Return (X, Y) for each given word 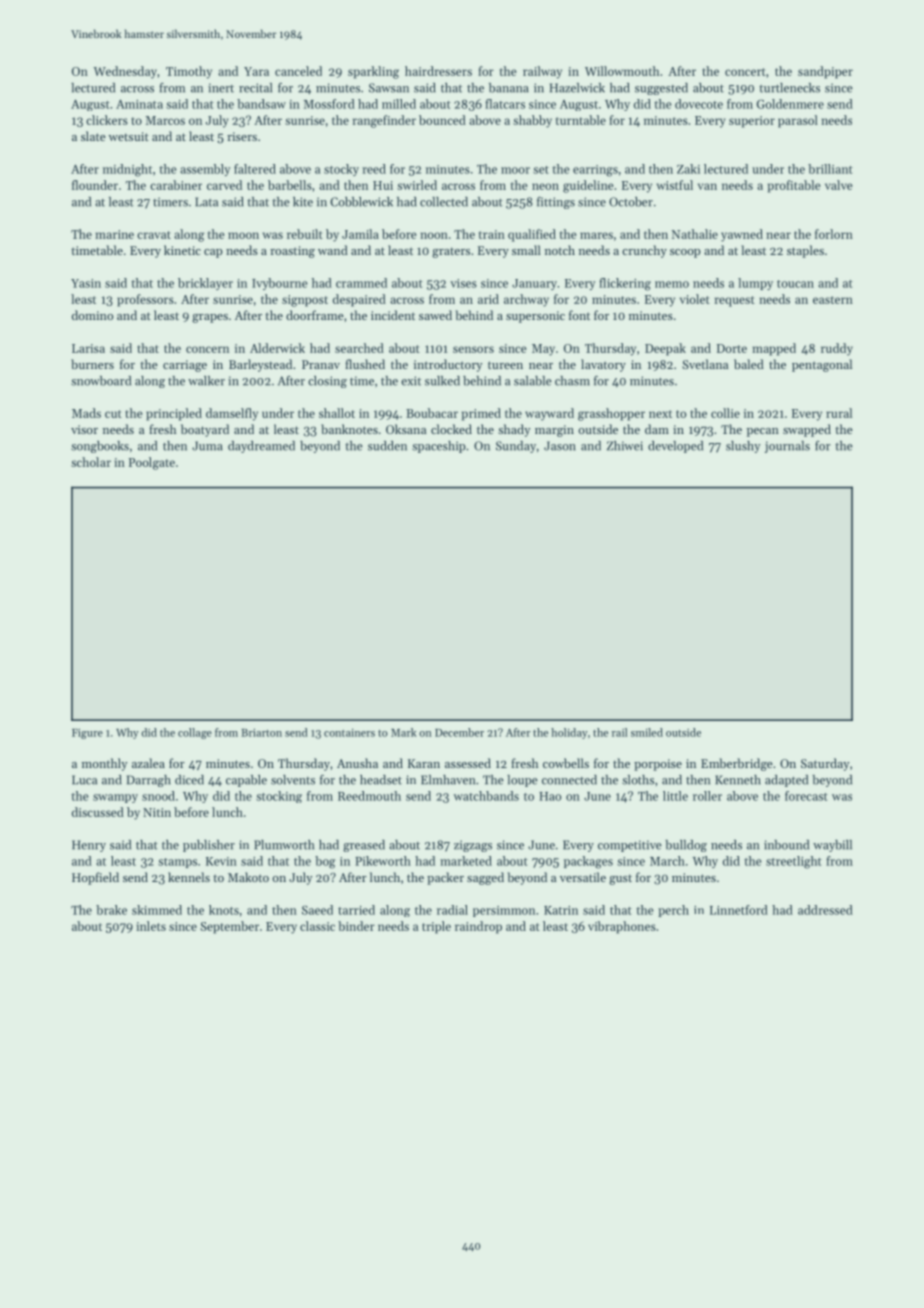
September (229, 927)
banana (509, 88)
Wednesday (125, 72)
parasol (798, 121)
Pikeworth (383, 861)
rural (839, 413)
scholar (91, 462)
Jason (560, 446)
